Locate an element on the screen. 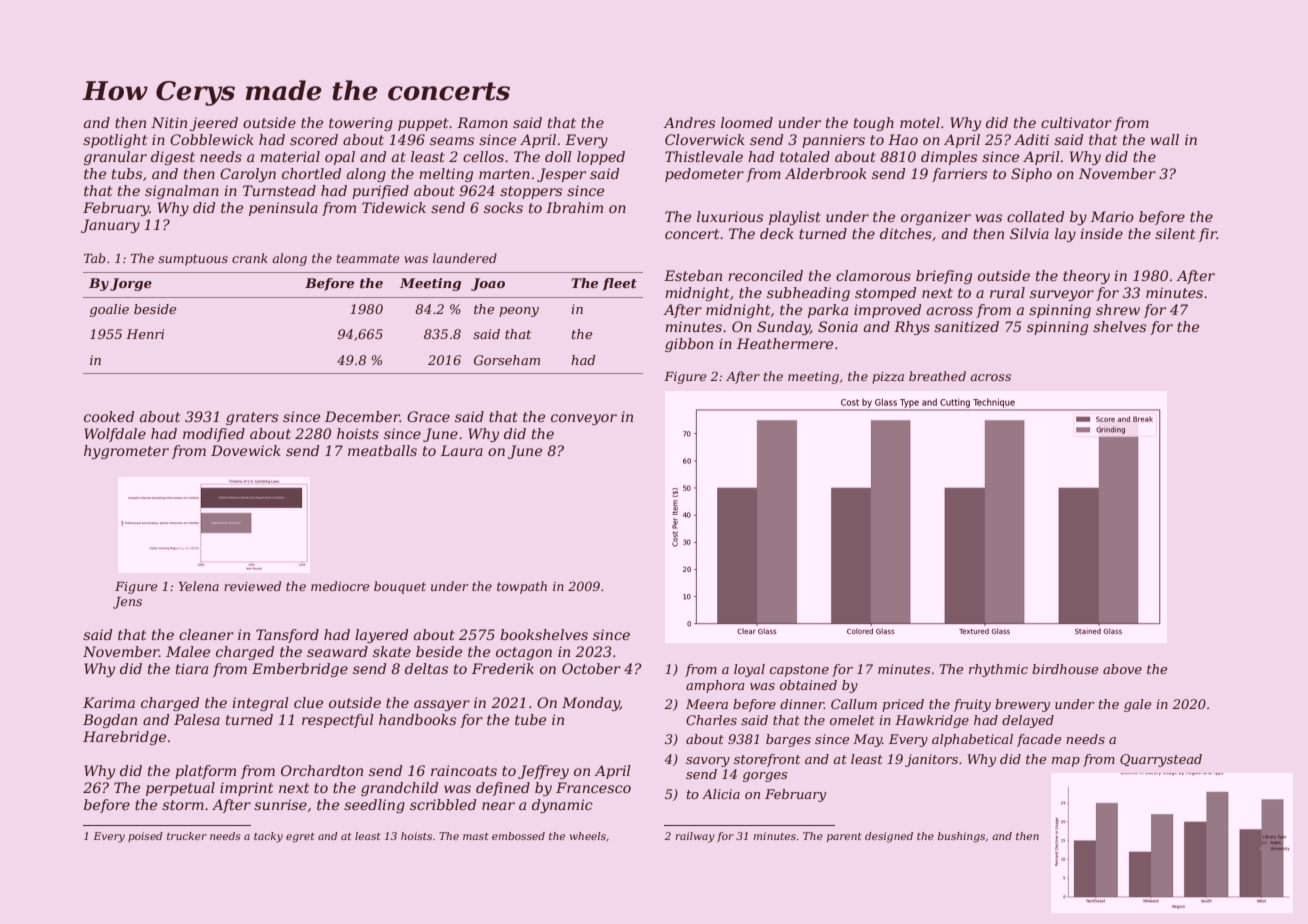 The image size is (1308, 924). reviewed is located at coordinates (252, 586).
